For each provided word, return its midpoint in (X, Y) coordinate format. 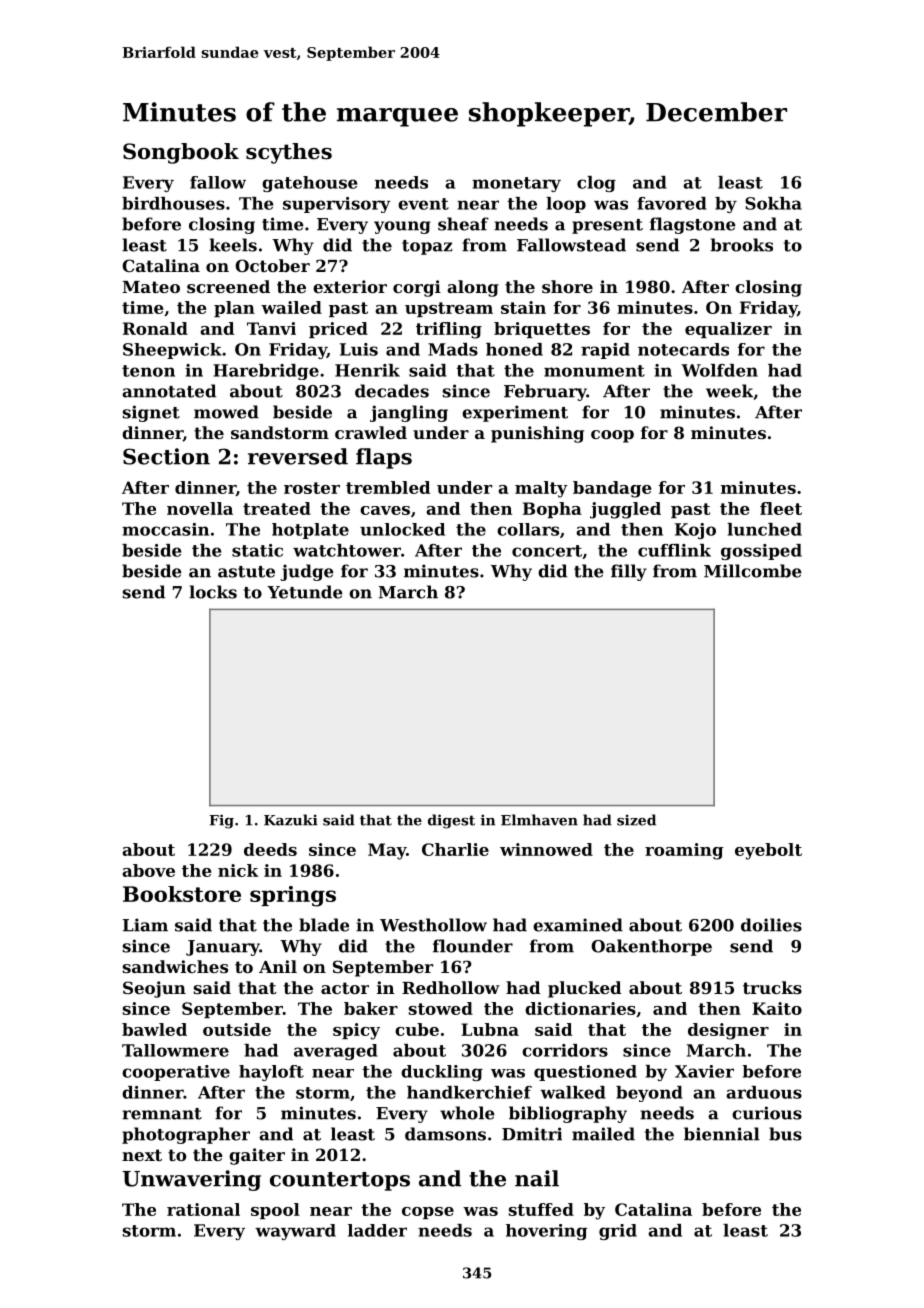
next (142, 1155)
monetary (516, 184)
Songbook (181, 153)
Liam (145, 925)
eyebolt (768, 851)
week (729, 391)
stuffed (541, 1209)
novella (200, 508)
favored (672, 203)
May (387, 851)
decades (392, 391)
